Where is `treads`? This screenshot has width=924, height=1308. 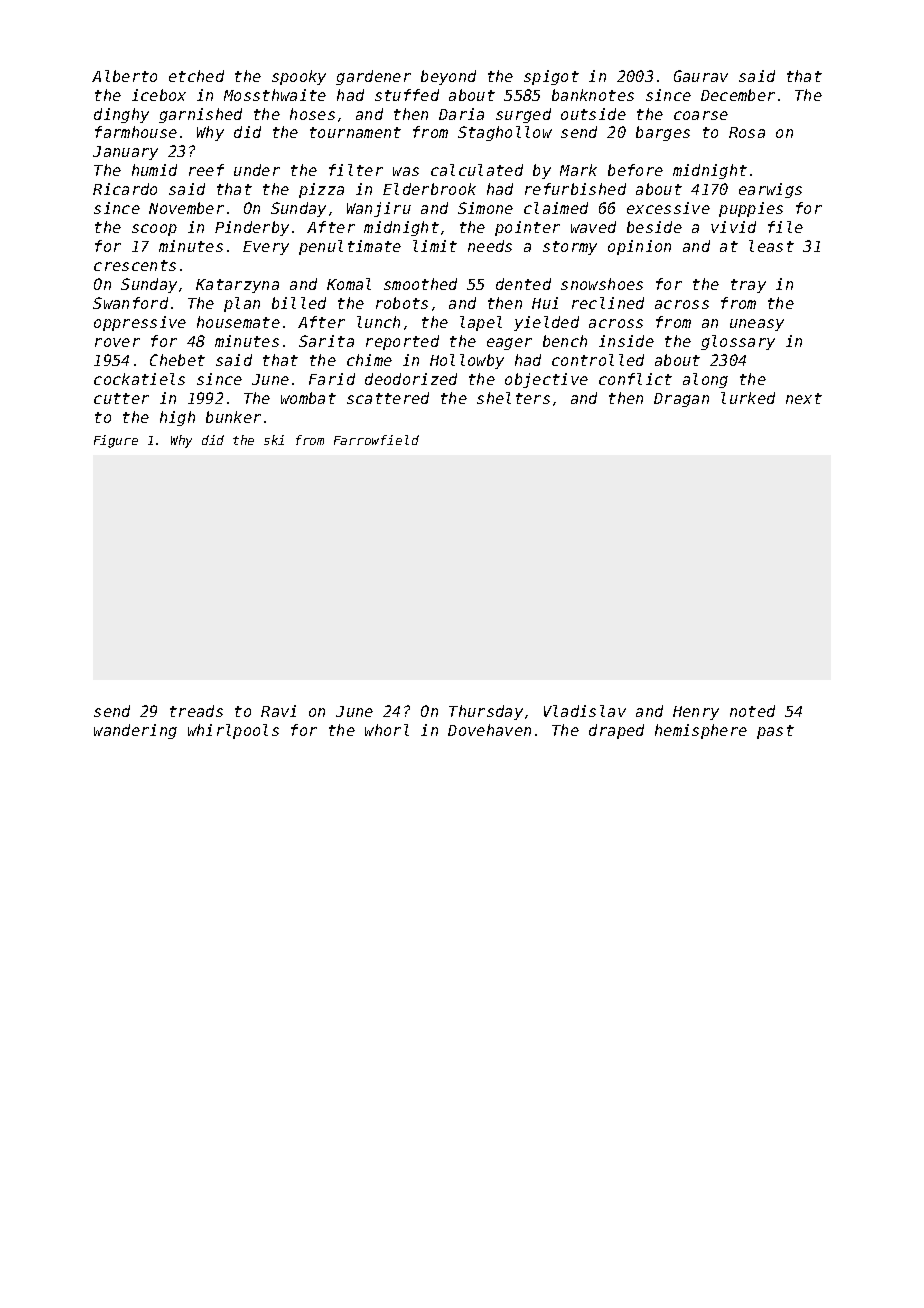 treads is located at coordinates (196, 711).
